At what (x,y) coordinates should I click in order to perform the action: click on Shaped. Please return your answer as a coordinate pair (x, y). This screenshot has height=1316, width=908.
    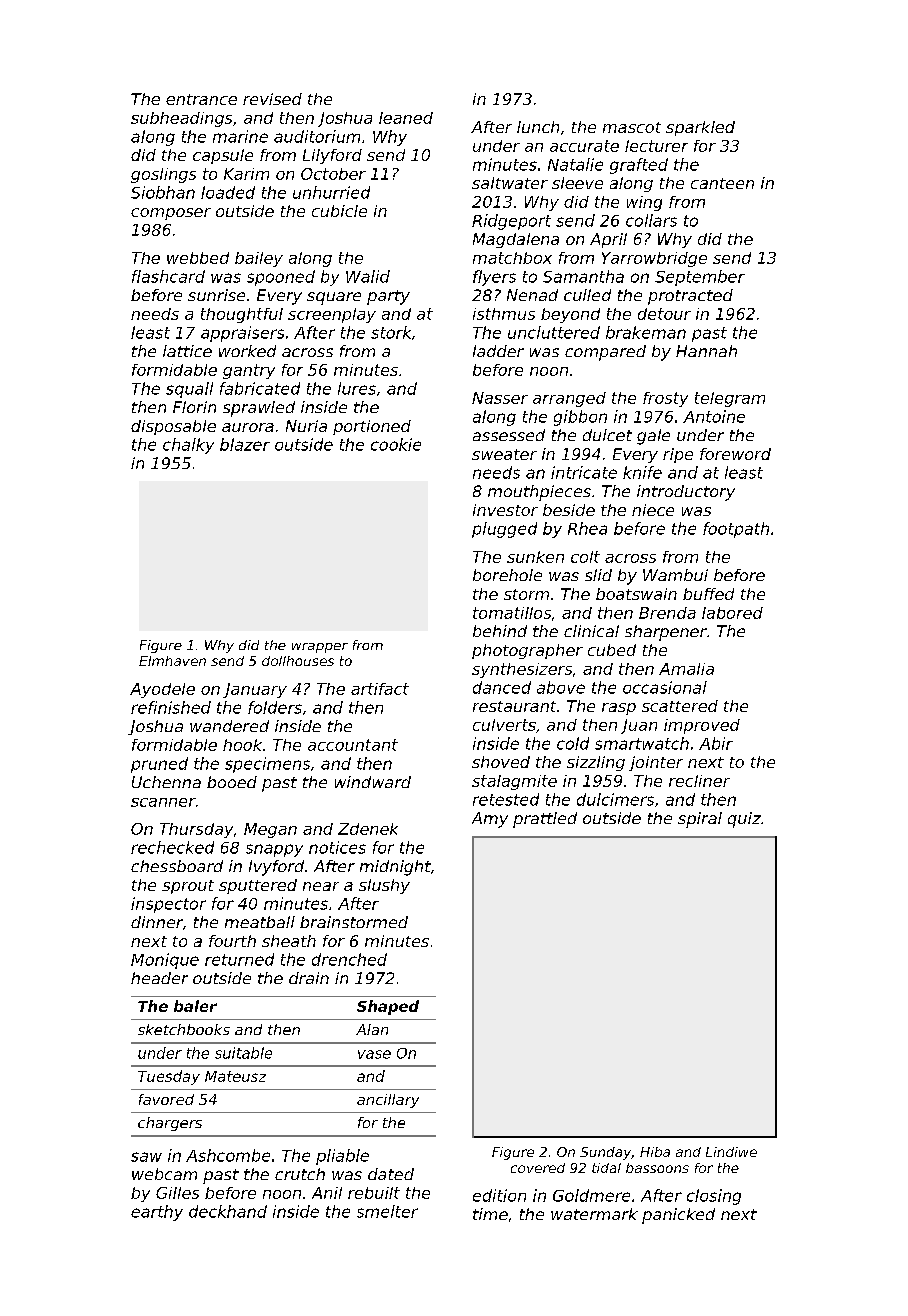
    Looking at the image, I should click on (388, 1007).
